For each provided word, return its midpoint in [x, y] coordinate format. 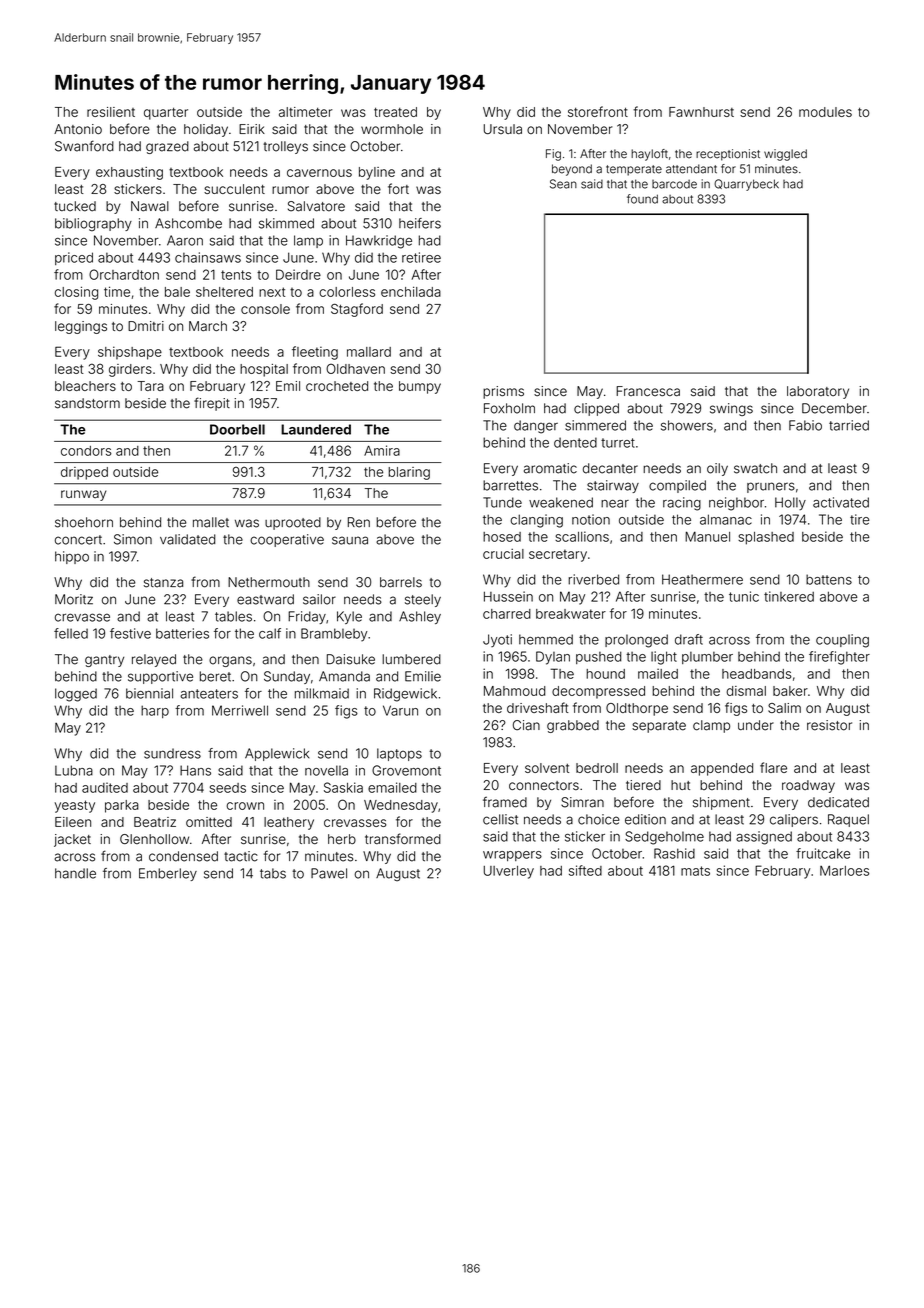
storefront [598, 111]
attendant [691, 169]
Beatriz [155, 822]
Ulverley [509, 872]
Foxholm [509, 408]
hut [680, 785]
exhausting [129, 173]
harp [155, 711]
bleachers [85, 386]
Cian [526, 725]
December [834, 408]
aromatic [550, 468]
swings [731, 409]
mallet [211, 522]
